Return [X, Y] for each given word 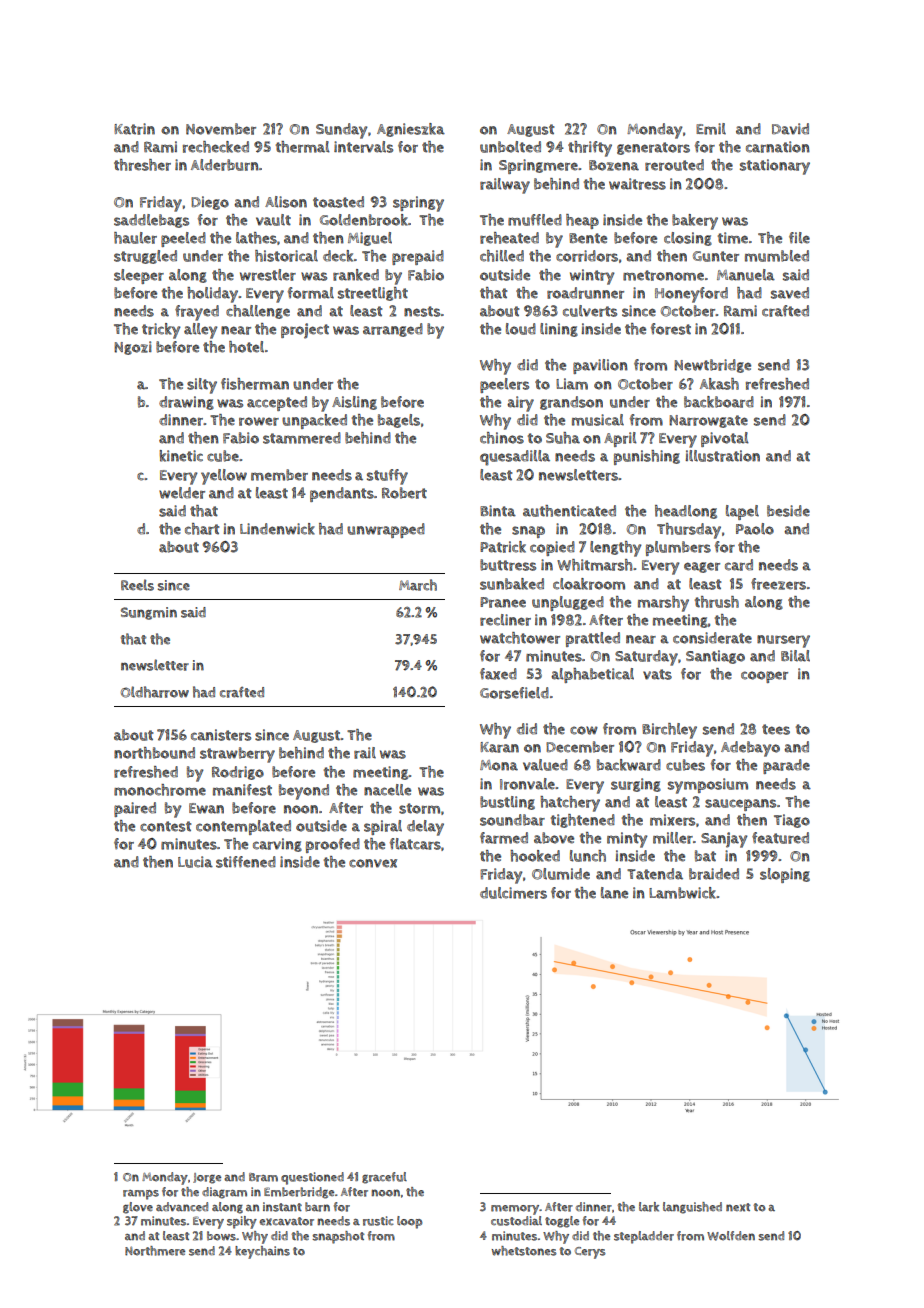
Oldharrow [155, 692]
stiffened [246, 862]
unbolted [510, 147]
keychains [262, 1252]
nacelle [387, 790]
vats [657, 674]
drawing [186, 403]
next [738, 1207]
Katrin [134, 129]
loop [410, 1222]
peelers [504, 385]
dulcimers [513, 893]
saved [790, 293]
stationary [775, 167]
